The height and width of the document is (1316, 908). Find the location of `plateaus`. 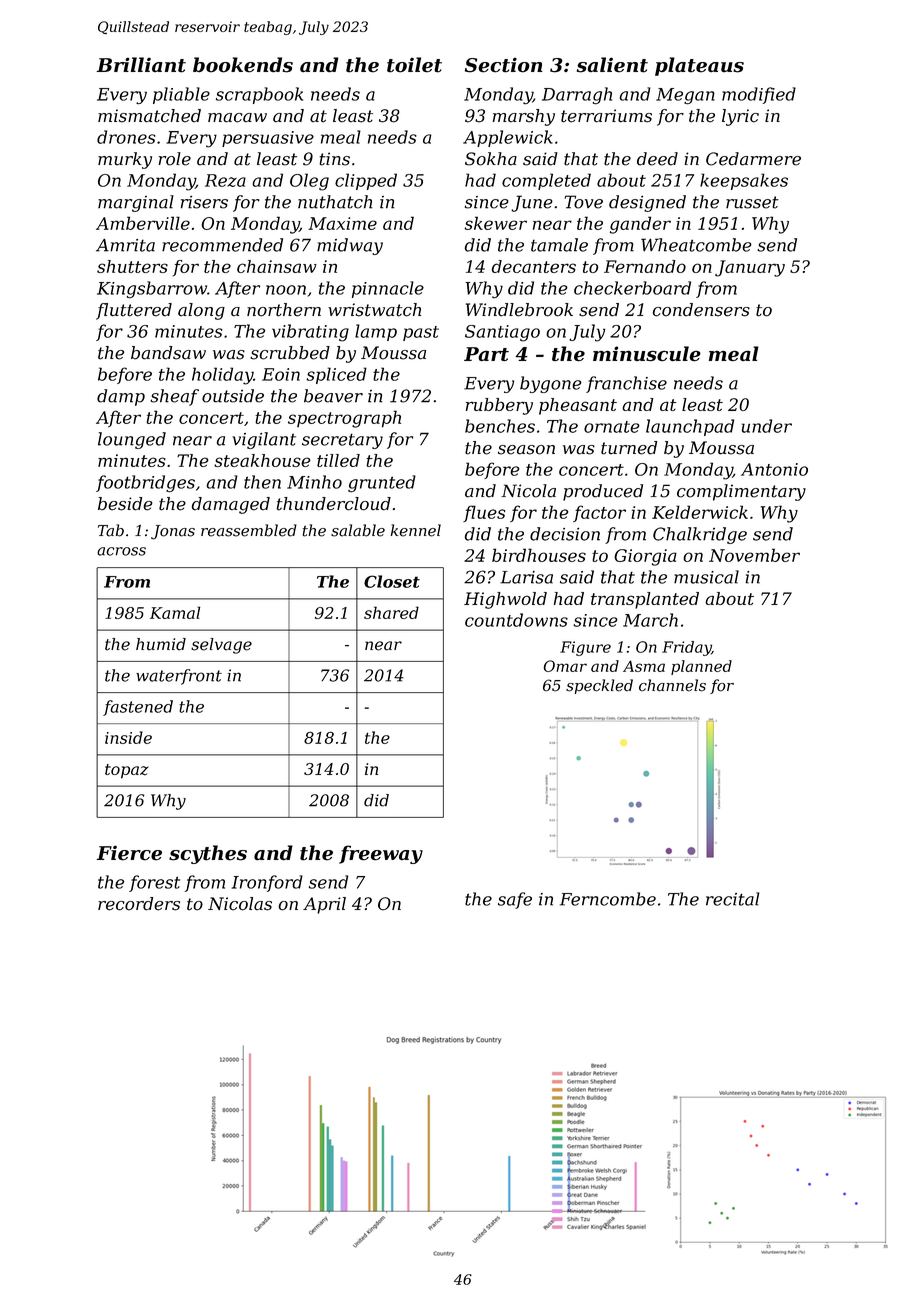

plateaus is located at coordinates (699, 66).
